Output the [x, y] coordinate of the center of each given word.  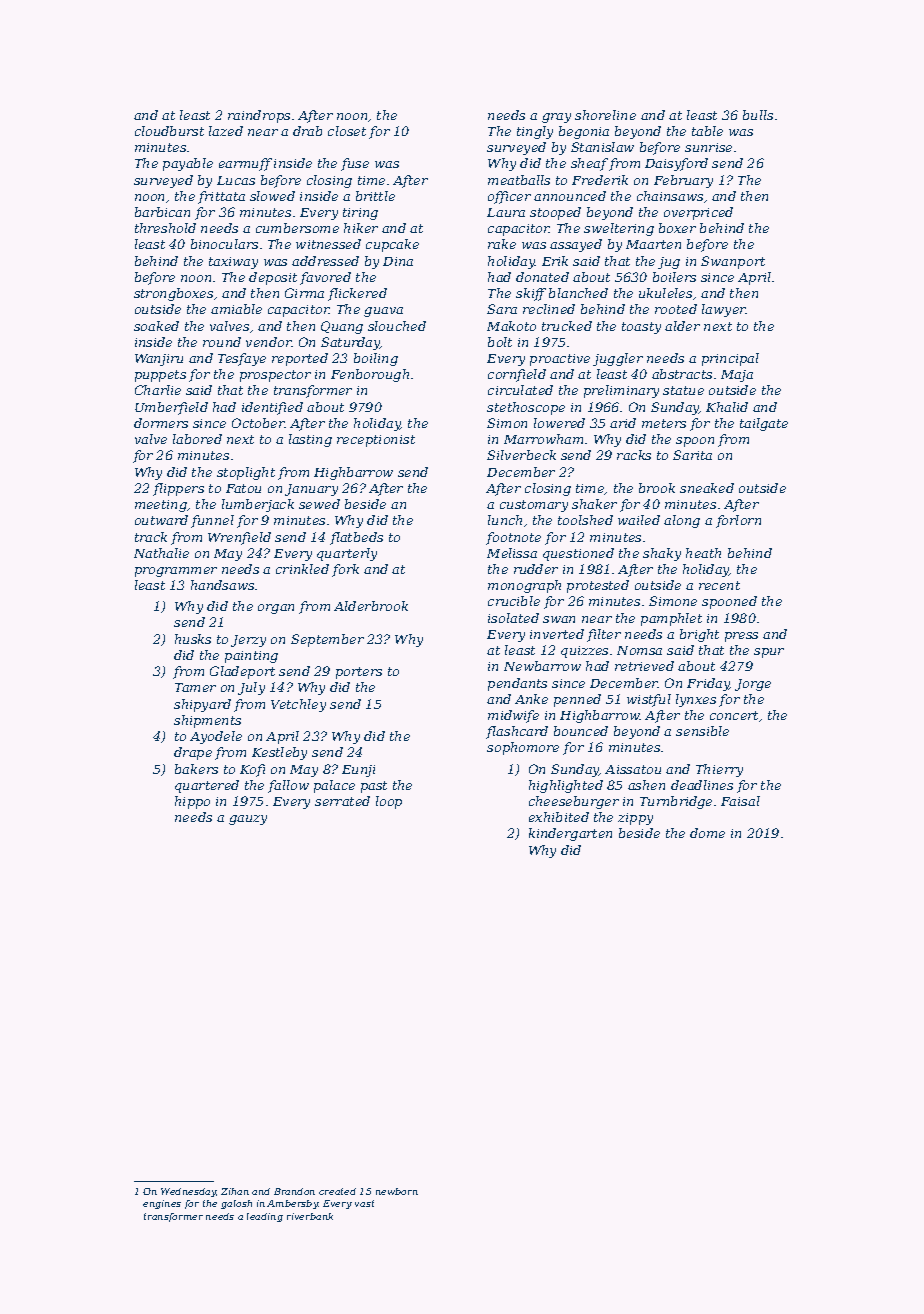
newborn [397, 1191]
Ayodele [216, 737]
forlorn [738, 521]
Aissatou [633, 769]
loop [389, 802]
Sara [502, 309]
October [258, 423]
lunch [505, 520]
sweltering [619, 229]
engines [162, 1204]
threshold [165, 228]
